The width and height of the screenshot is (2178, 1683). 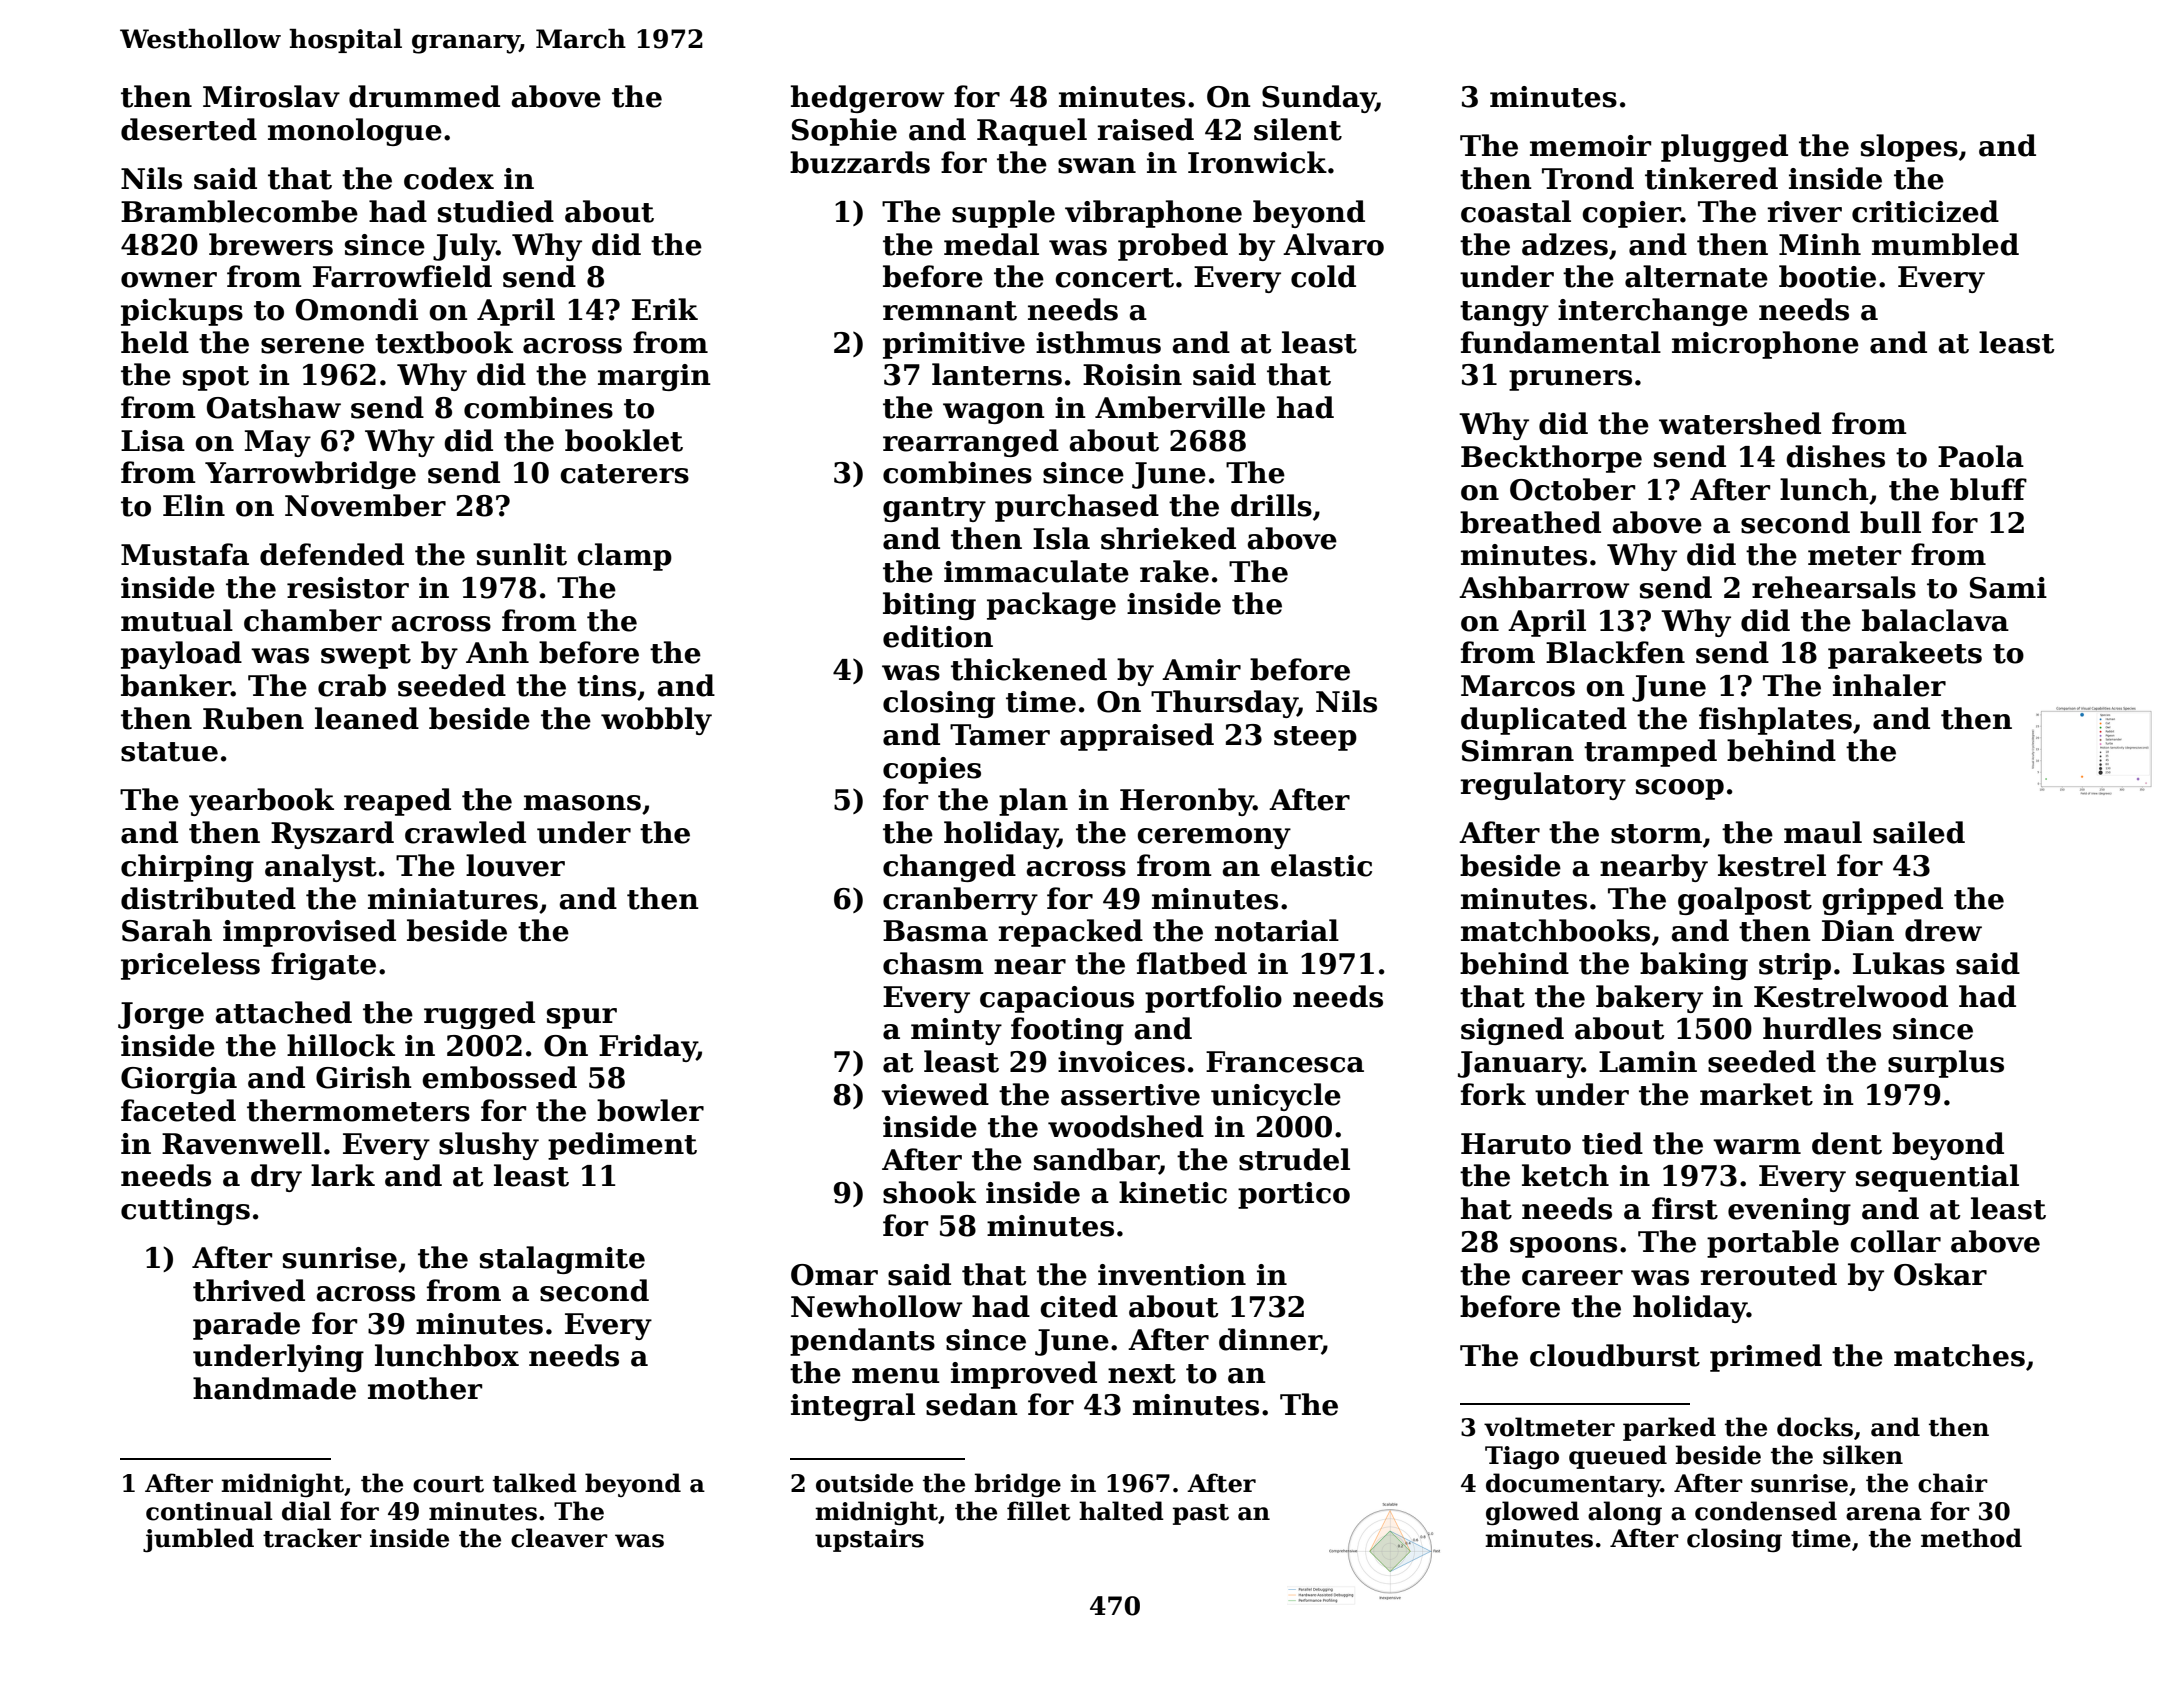 What do you see at coordinates (246, 1326) in the screenshot?
I see `parade` at bounding box center [246, 1326].
